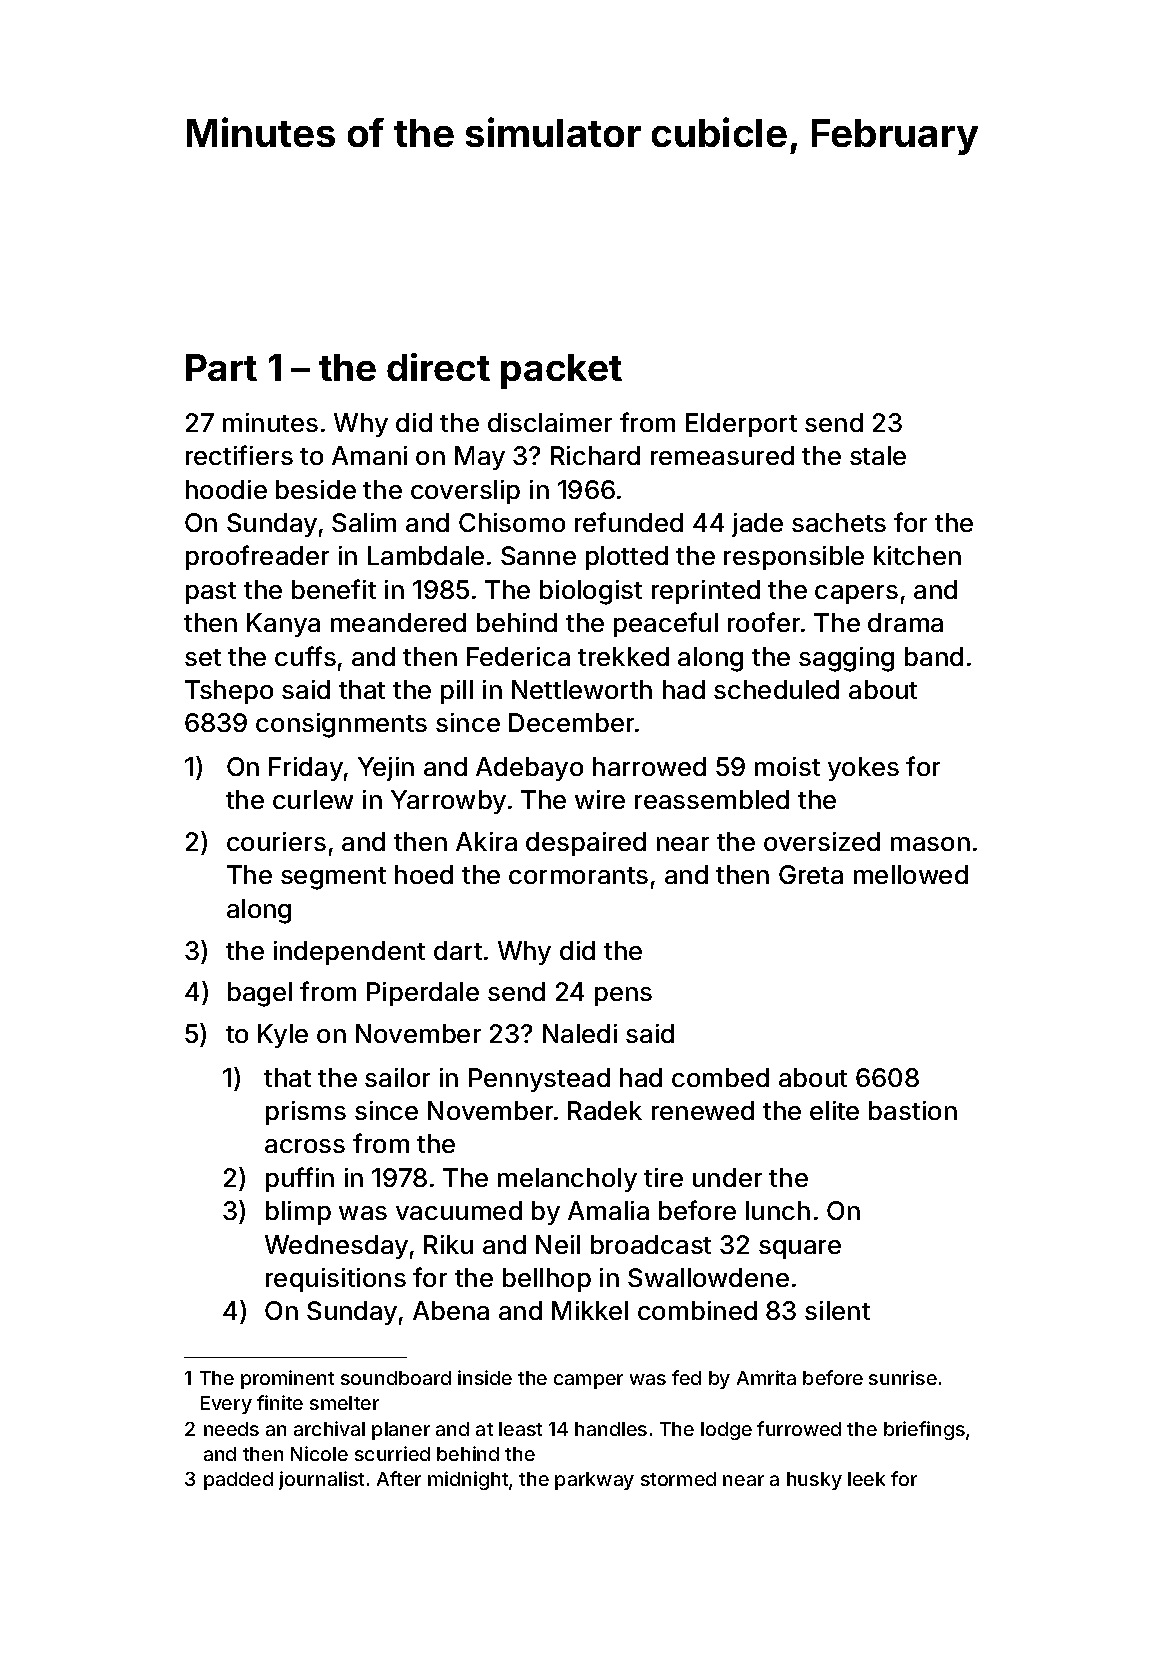 The image size is (1165, 1654). What do you see at coordinates (221, 367) in the screenshot?
I see `Part` at bounding box center [221, 367].
